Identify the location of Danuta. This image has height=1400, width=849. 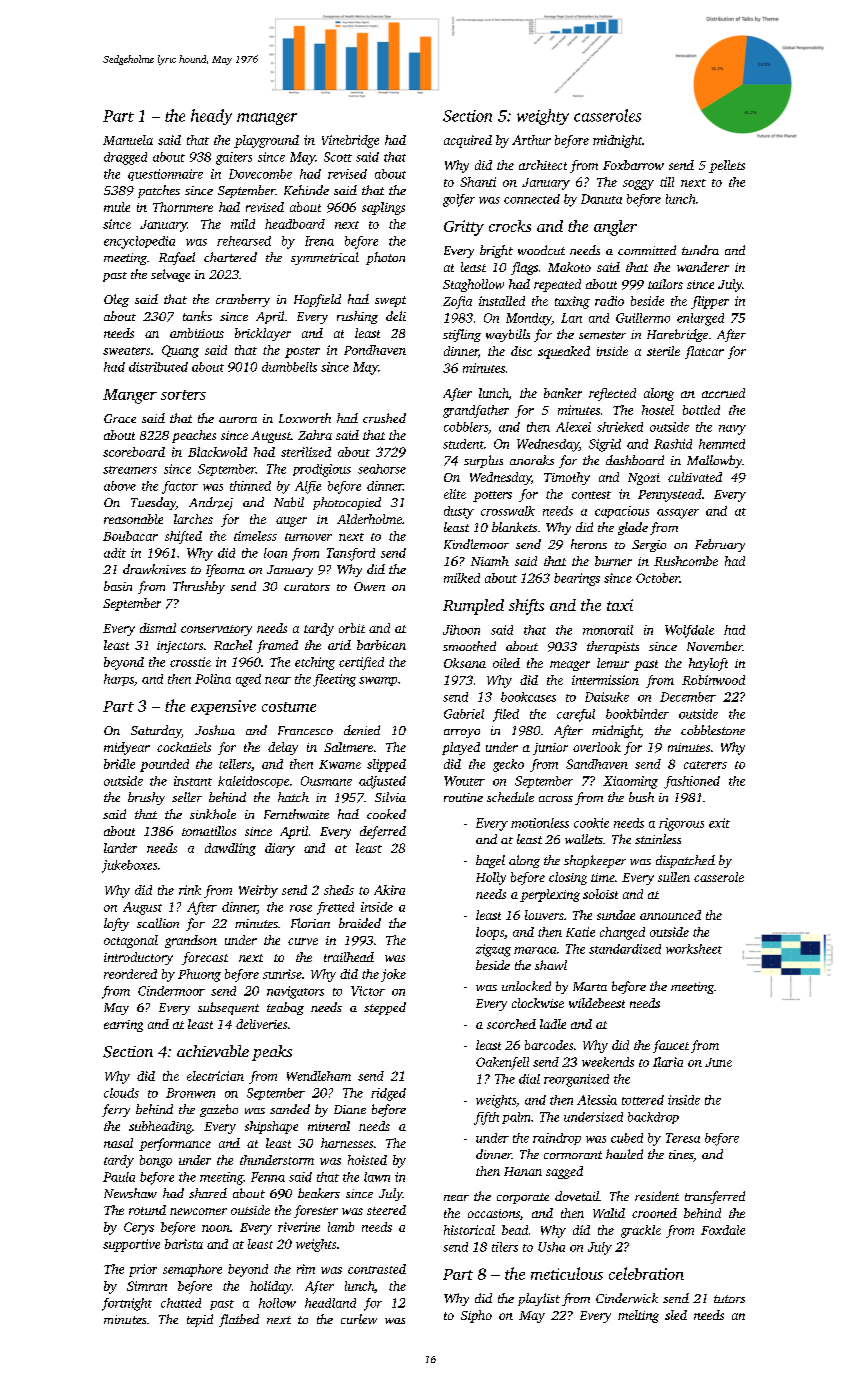
(601, 199).
